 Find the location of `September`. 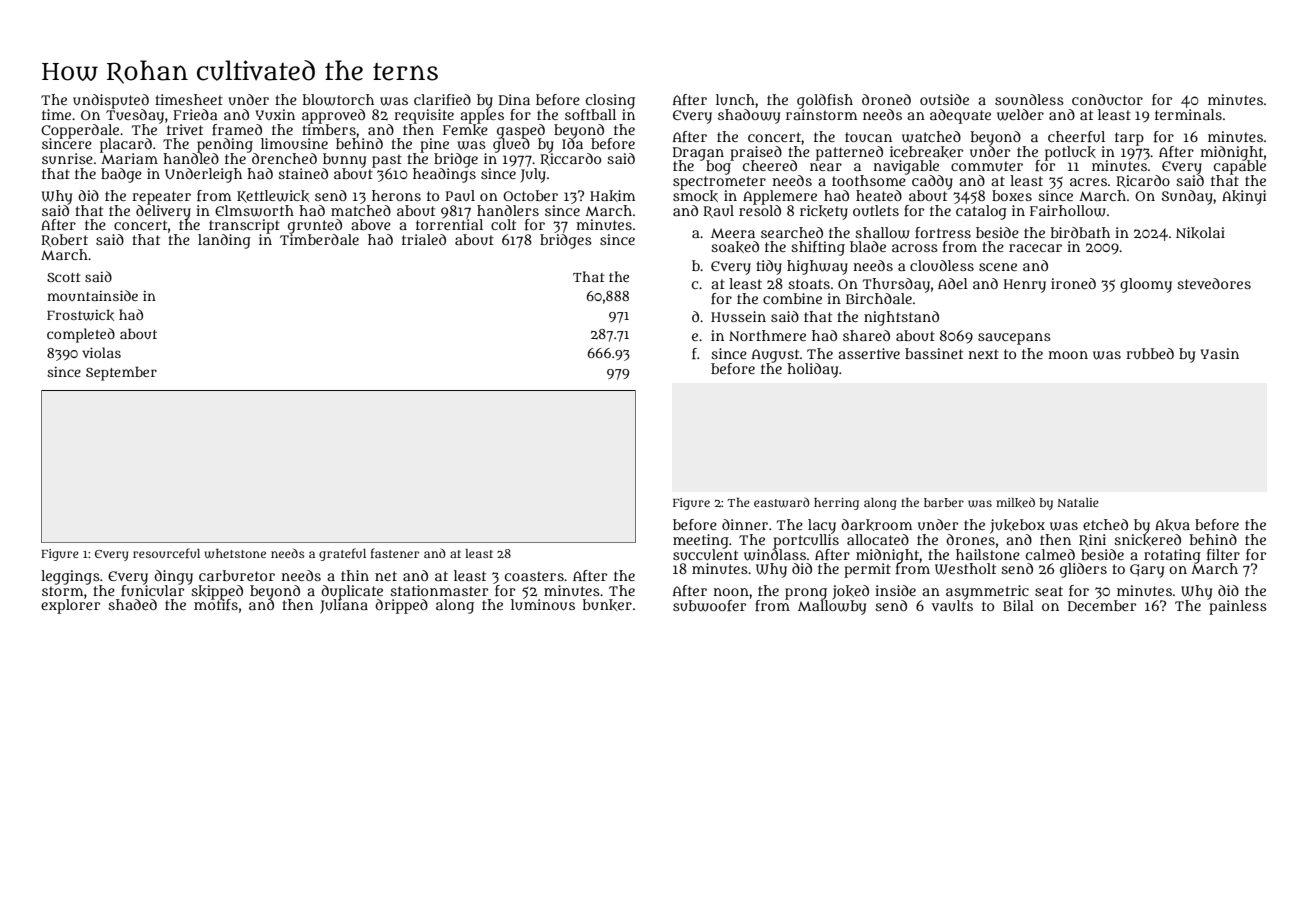

September is located at coordinates (121, 374).
